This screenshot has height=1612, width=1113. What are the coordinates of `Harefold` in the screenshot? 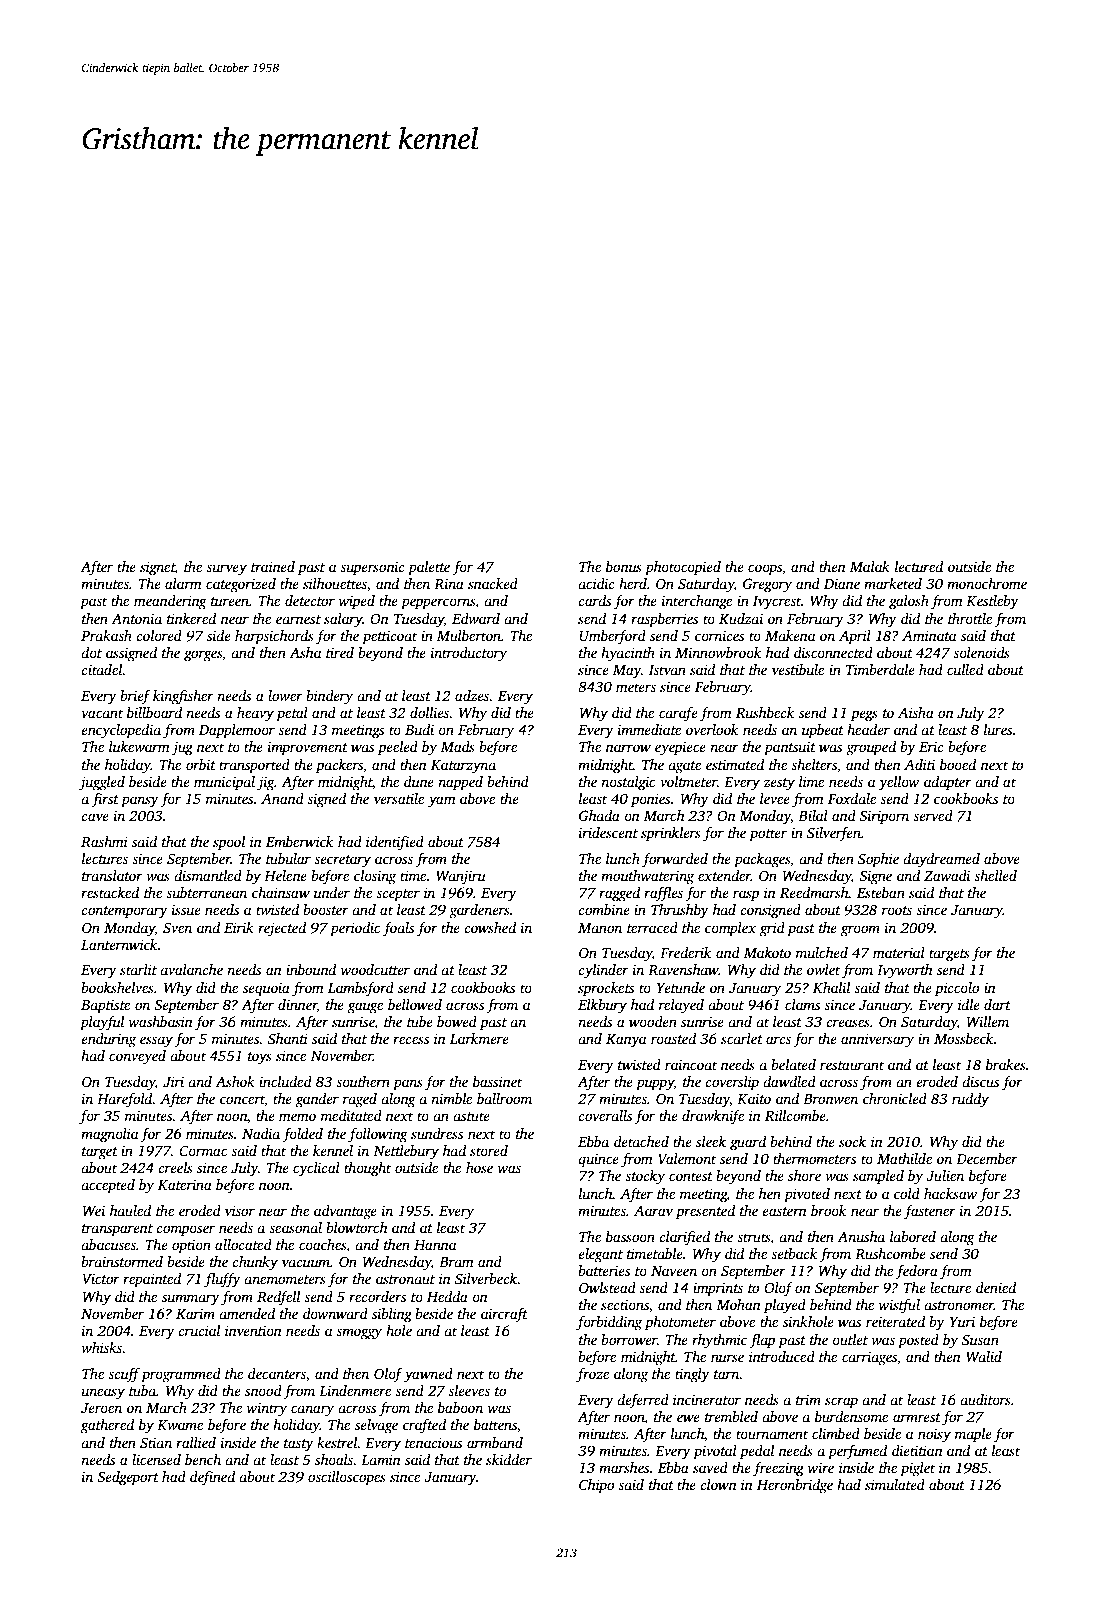 It's located at (125, 1100).
